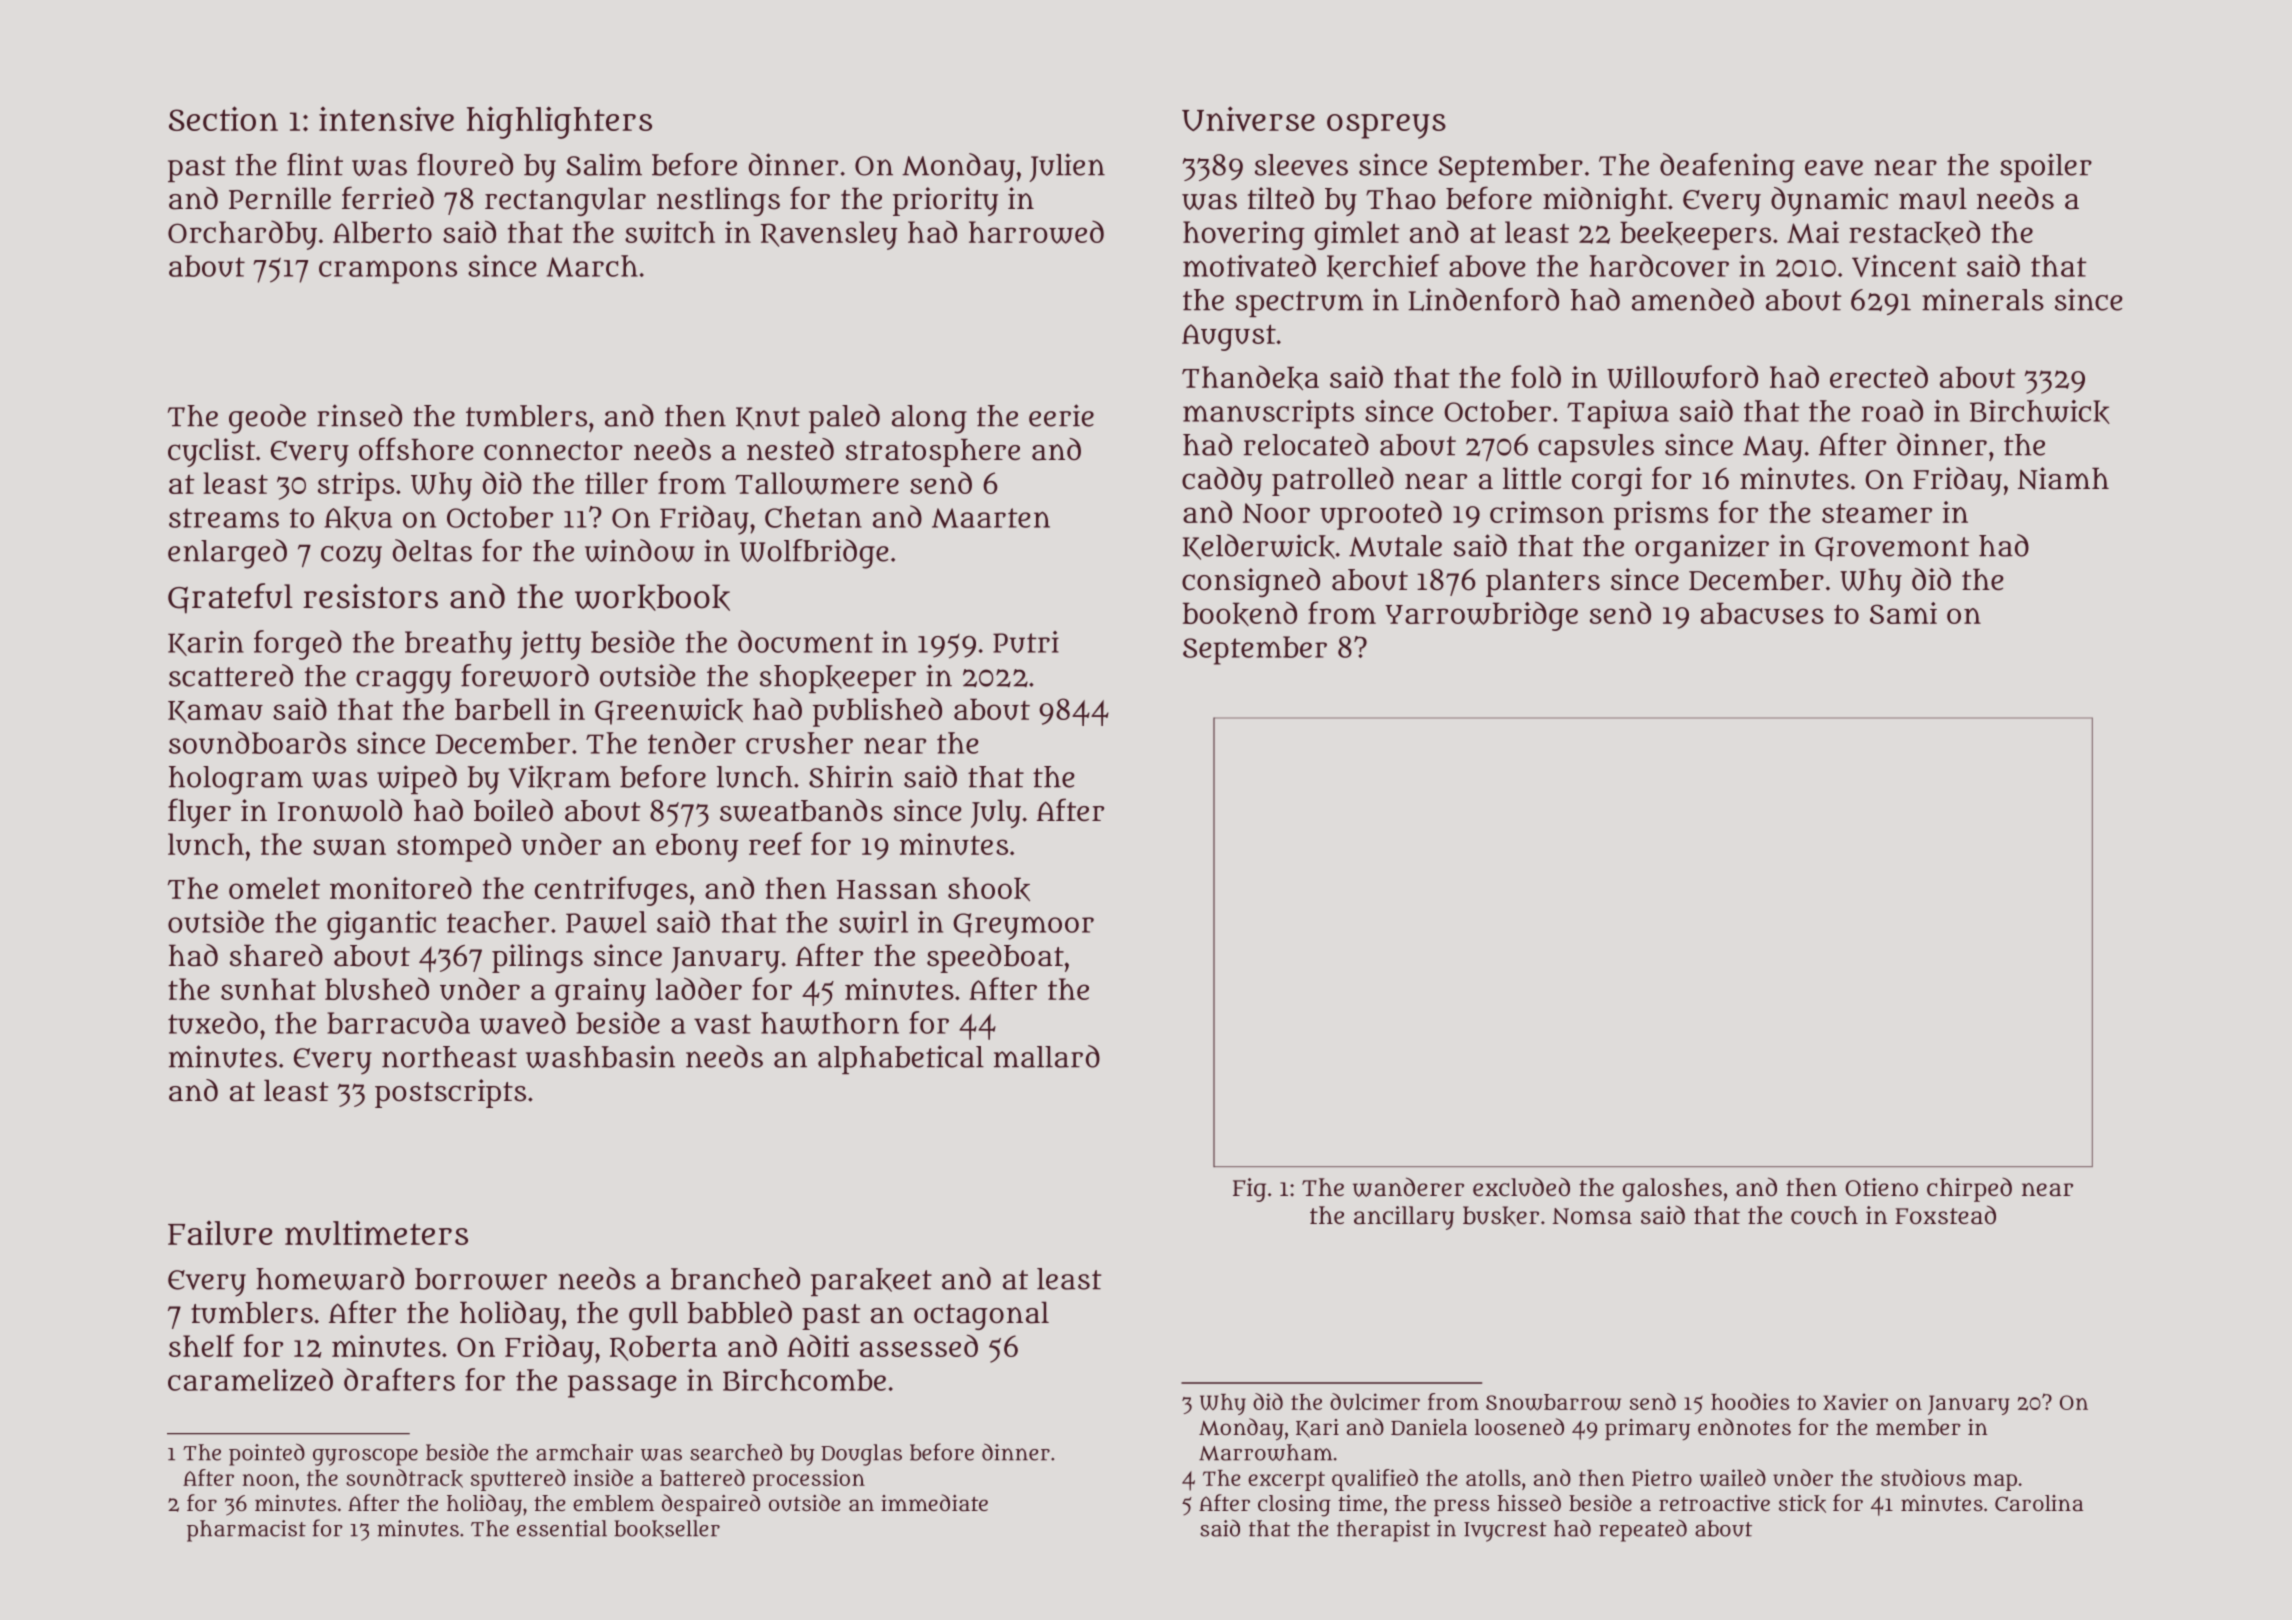 This screenshot has width=2292, height=1620. I want to click on couch, so click(1824, 1215).
